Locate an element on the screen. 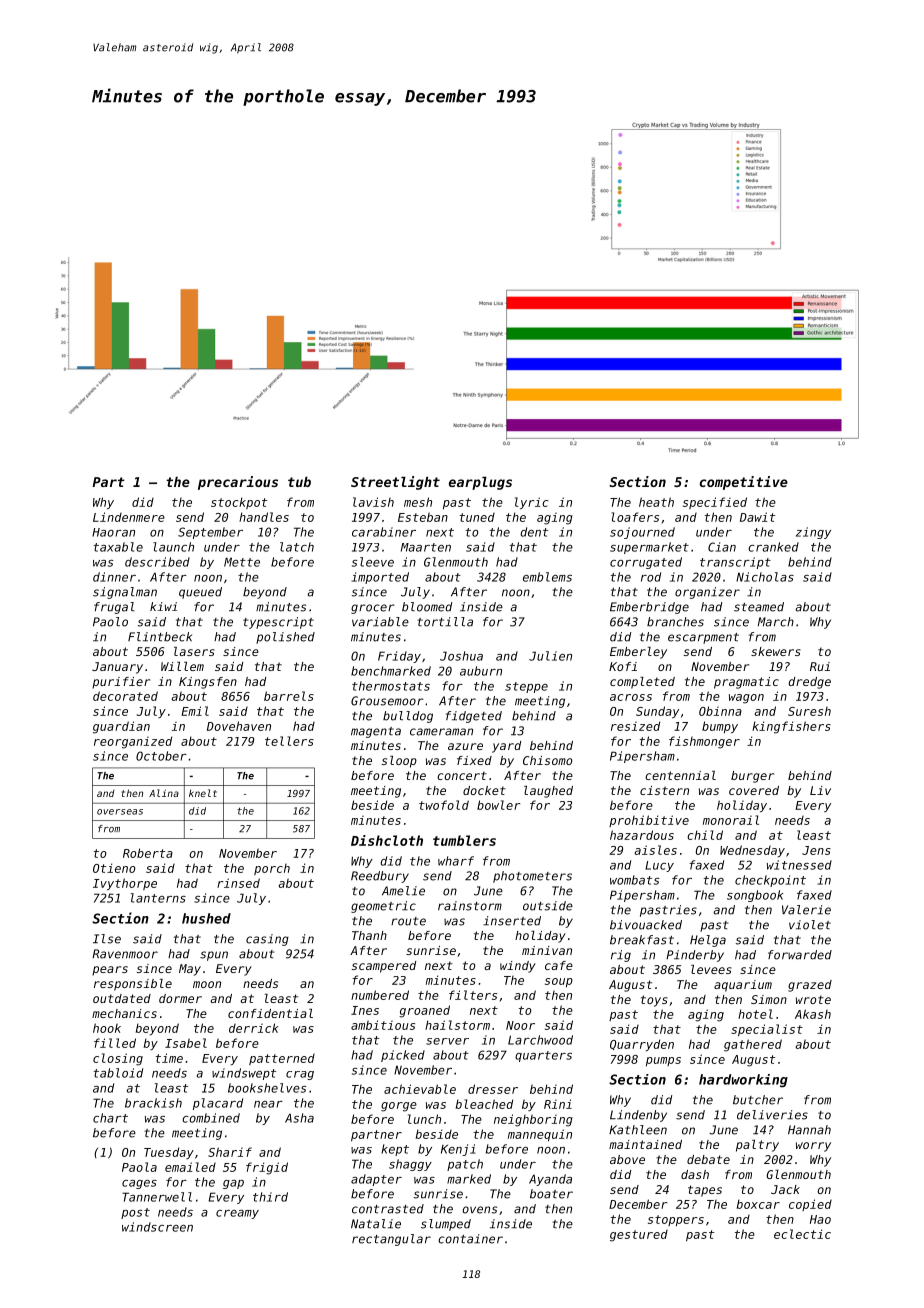  competitive is located at coordinates (744, 483).
